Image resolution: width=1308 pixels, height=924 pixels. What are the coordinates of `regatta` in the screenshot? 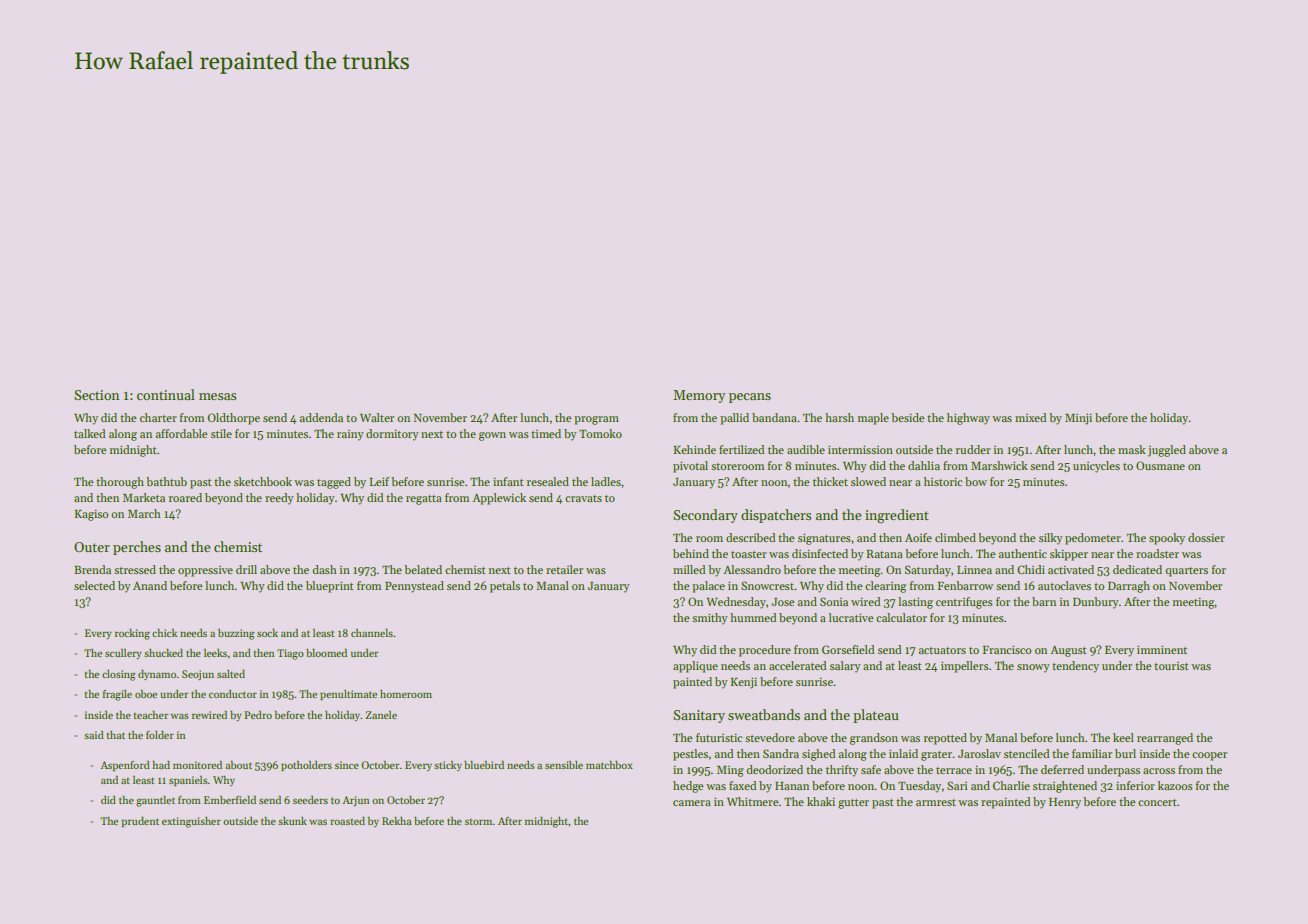 It's located at (424, 500).
